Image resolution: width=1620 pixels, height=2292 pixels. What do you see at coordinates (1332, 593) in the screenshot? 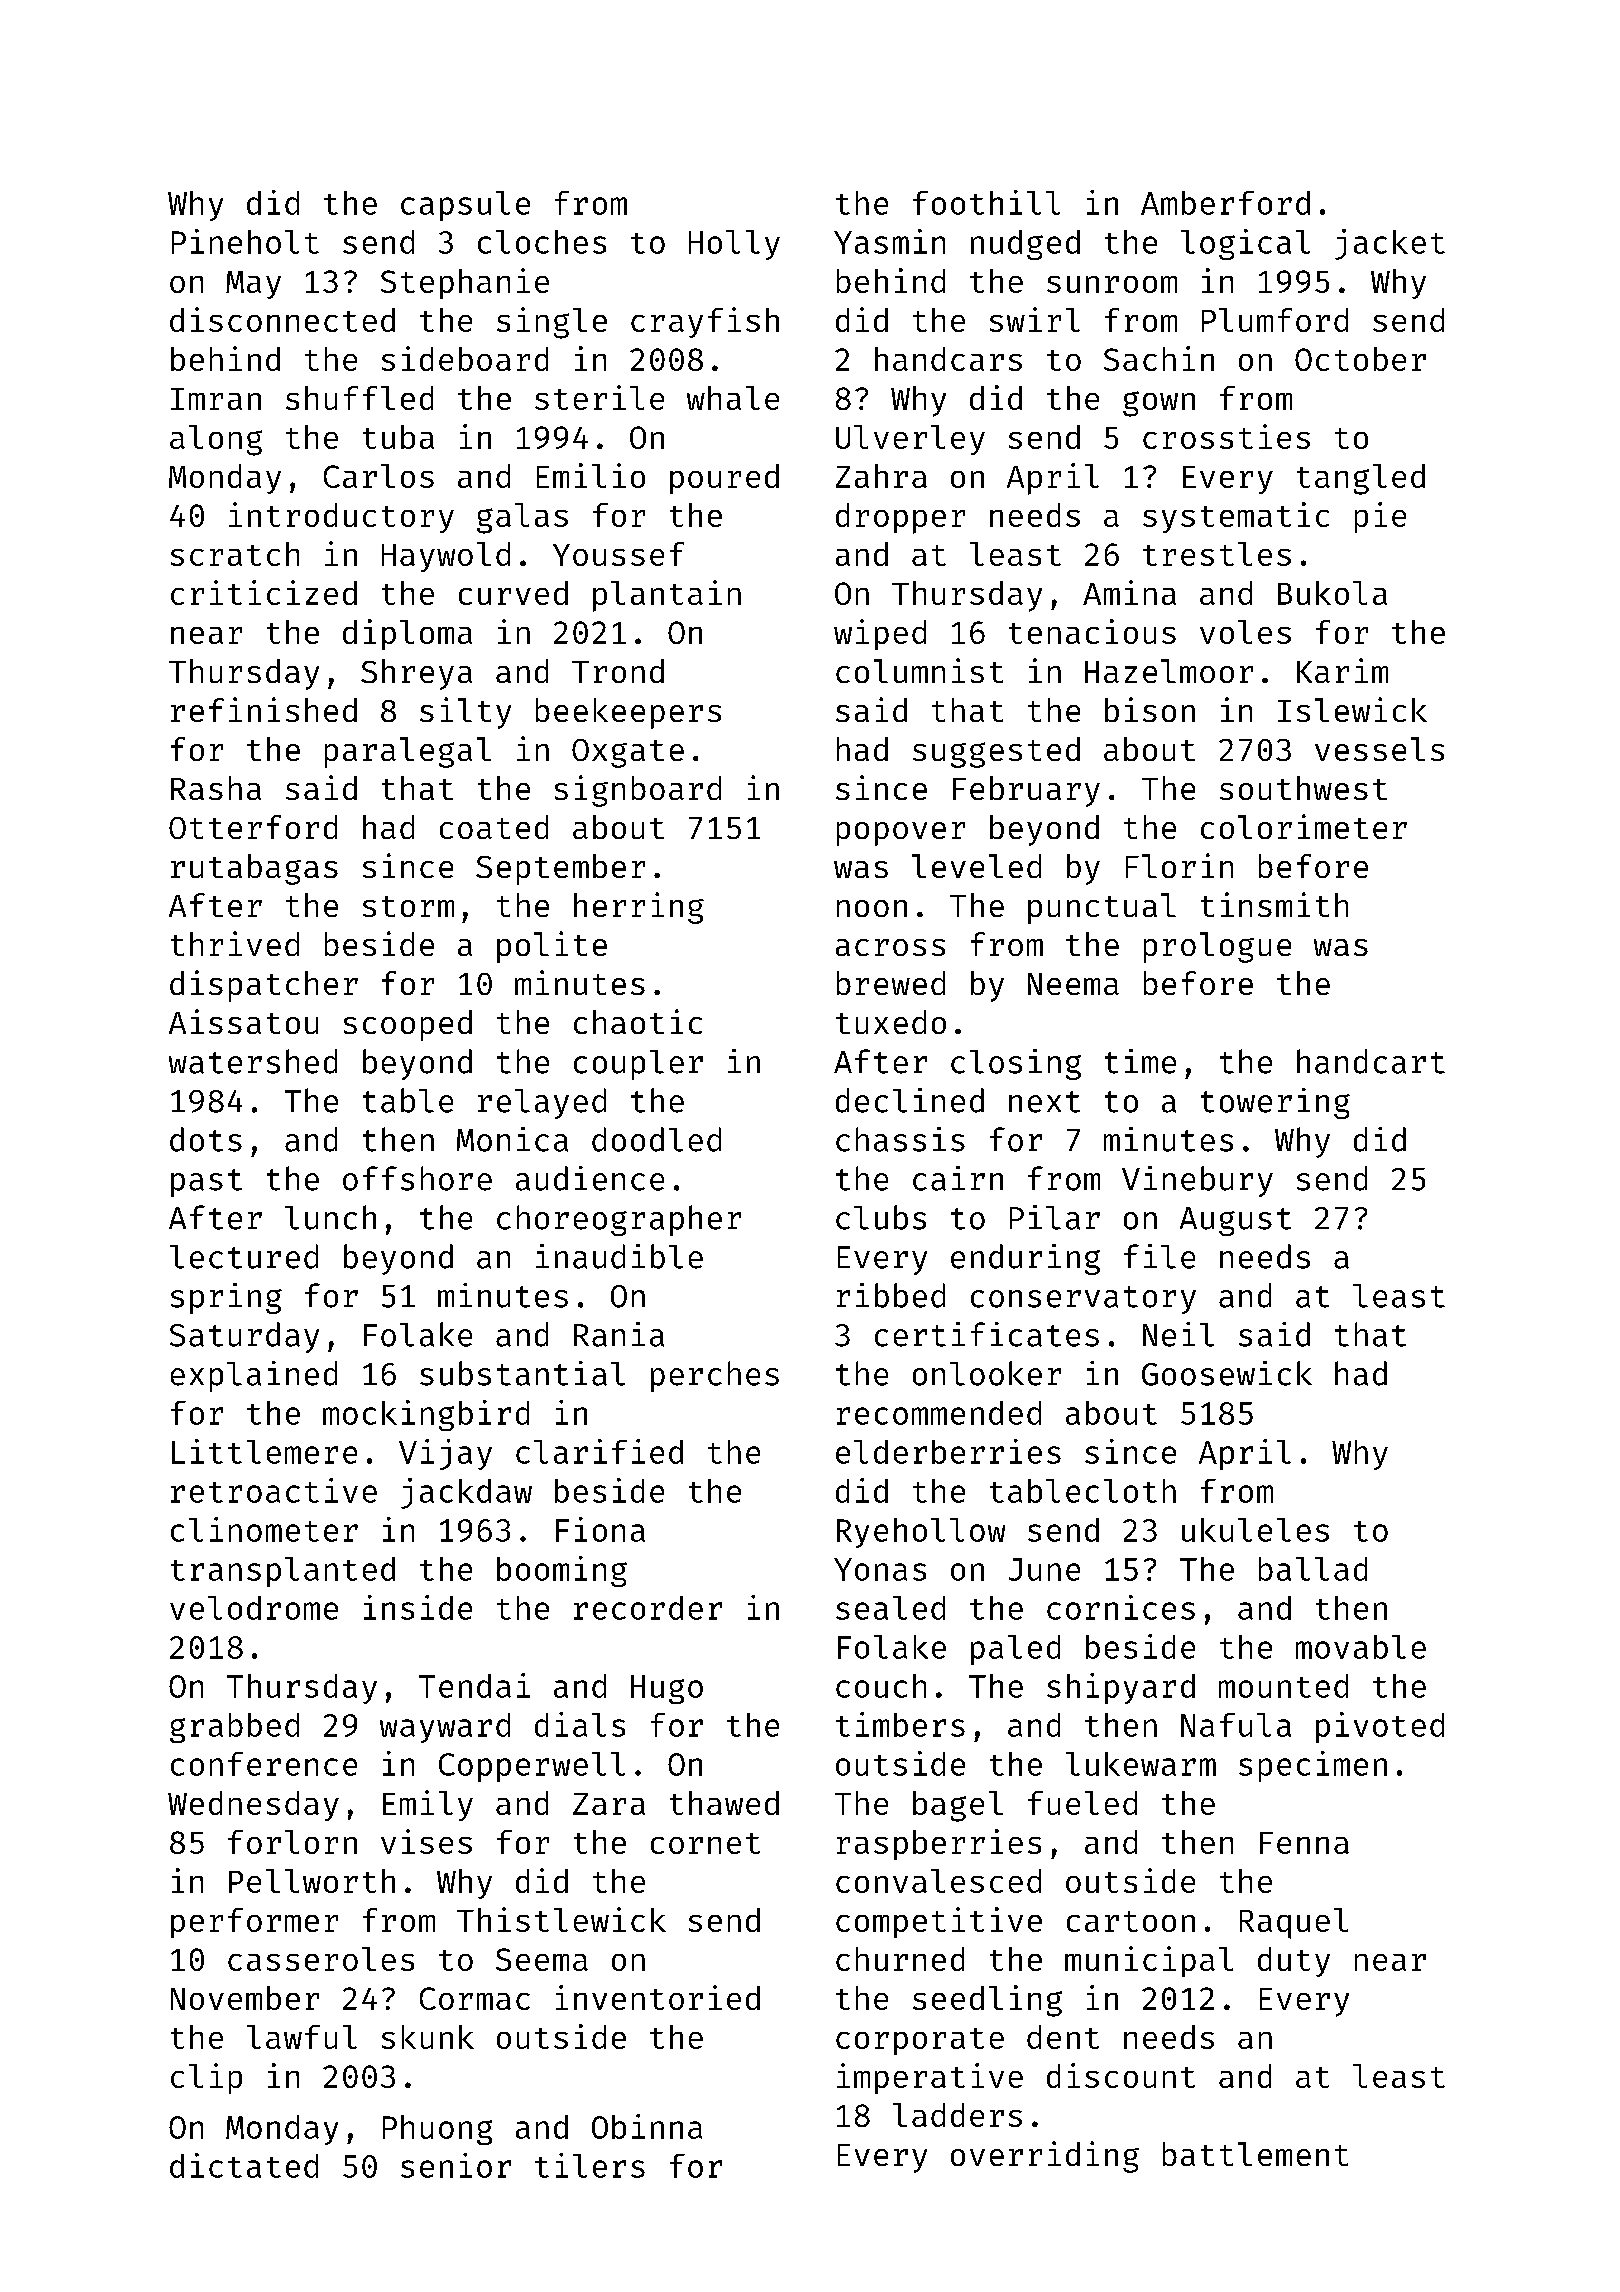
I see `Bukola` at bounding box center [1332, 593].
